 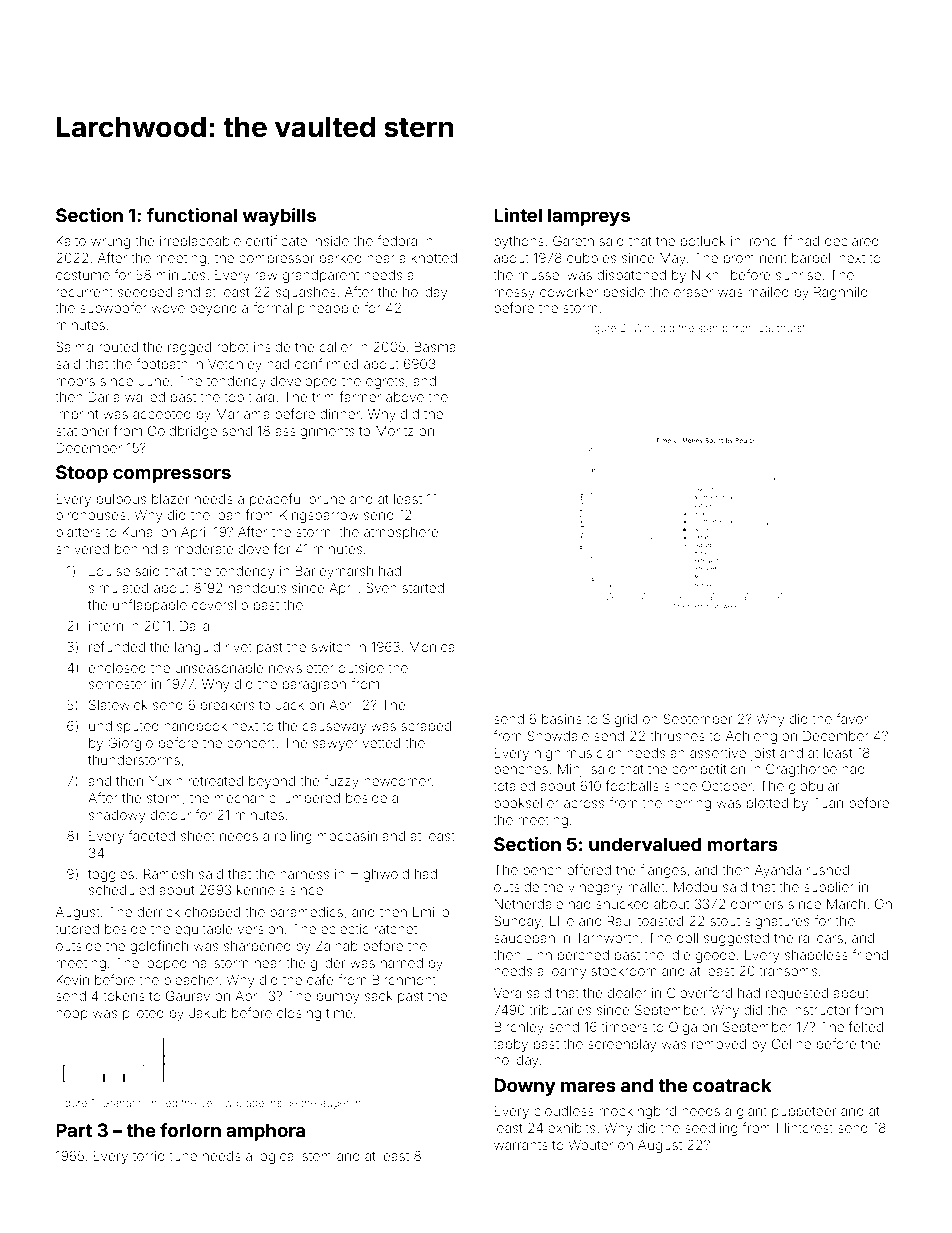 I want to click on messy, so click(x=514, y=294).
